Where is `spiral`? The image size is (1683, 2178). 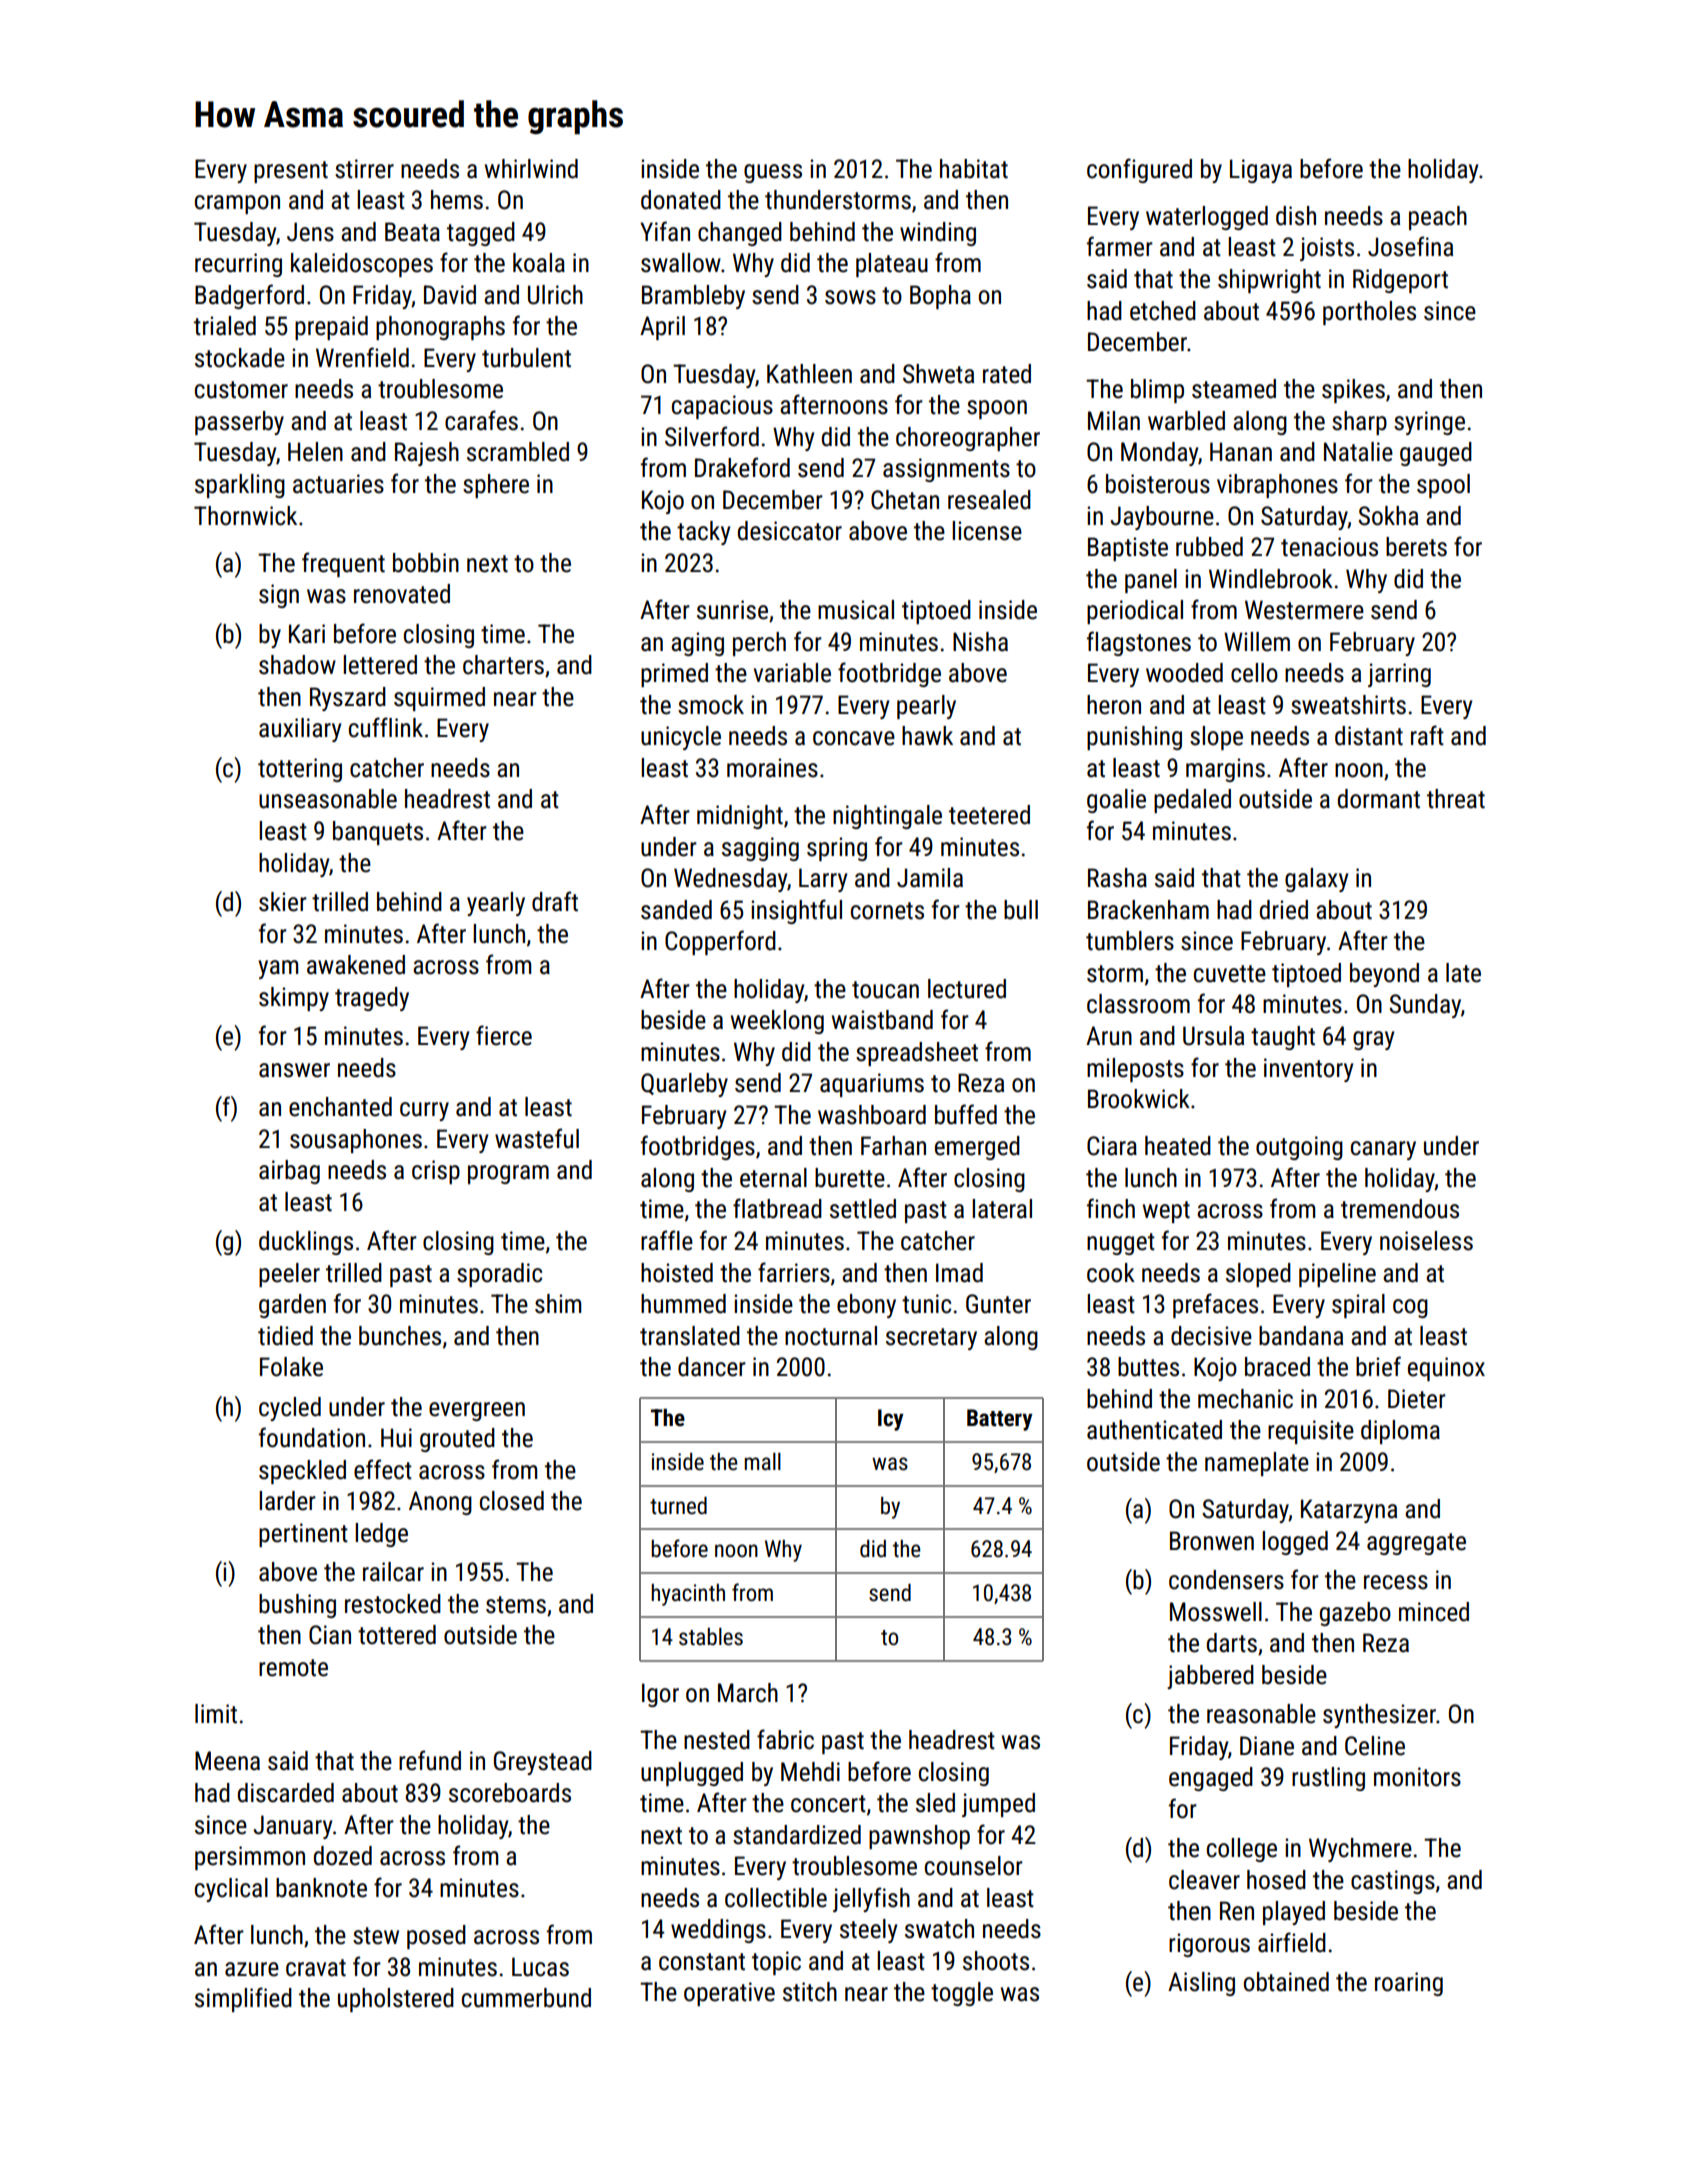 spiral is located at coordinates (1358, 1306).
